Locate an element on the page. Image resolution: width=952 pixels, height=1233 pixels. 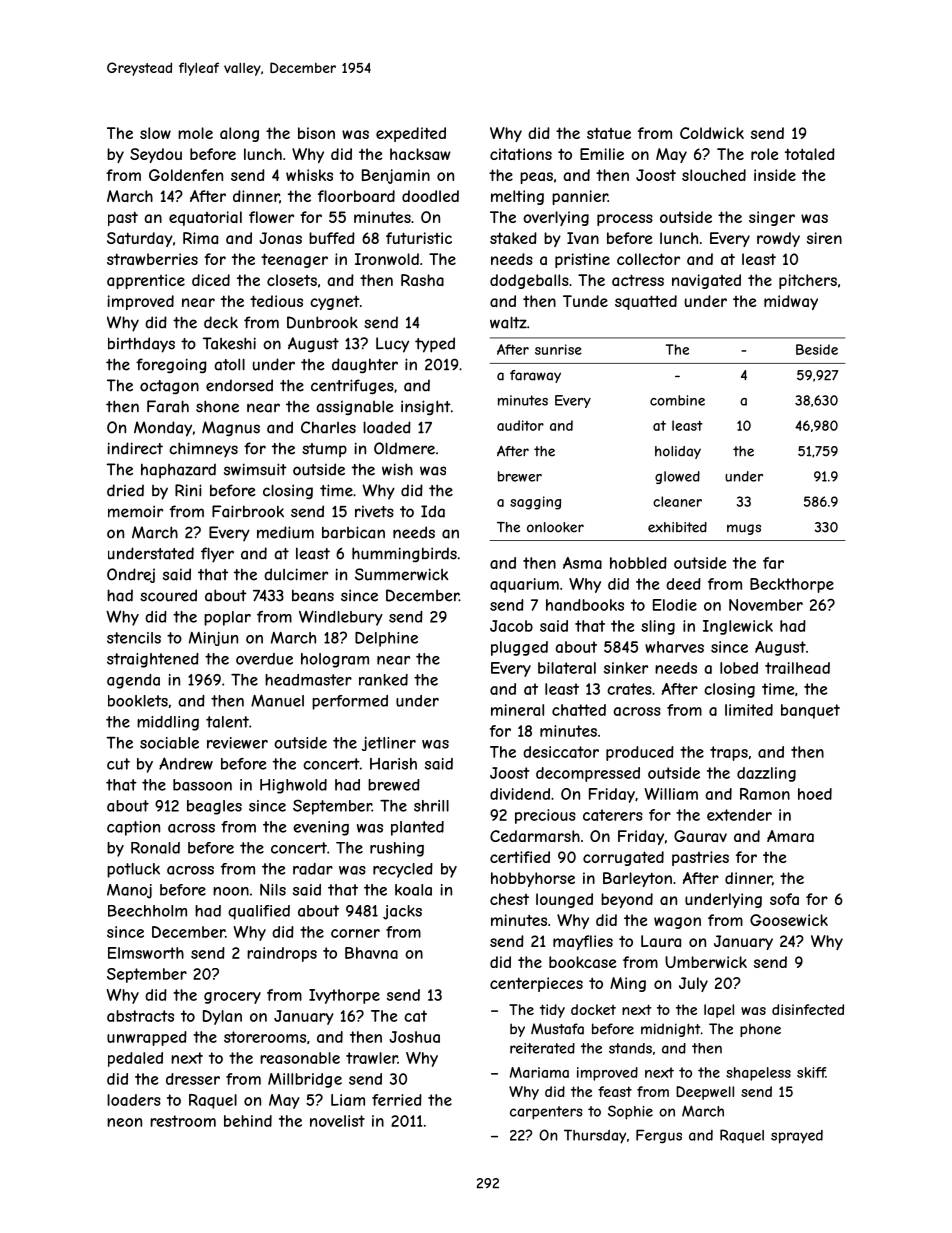
Beckthorpe is located at coordinates (792, 585).
